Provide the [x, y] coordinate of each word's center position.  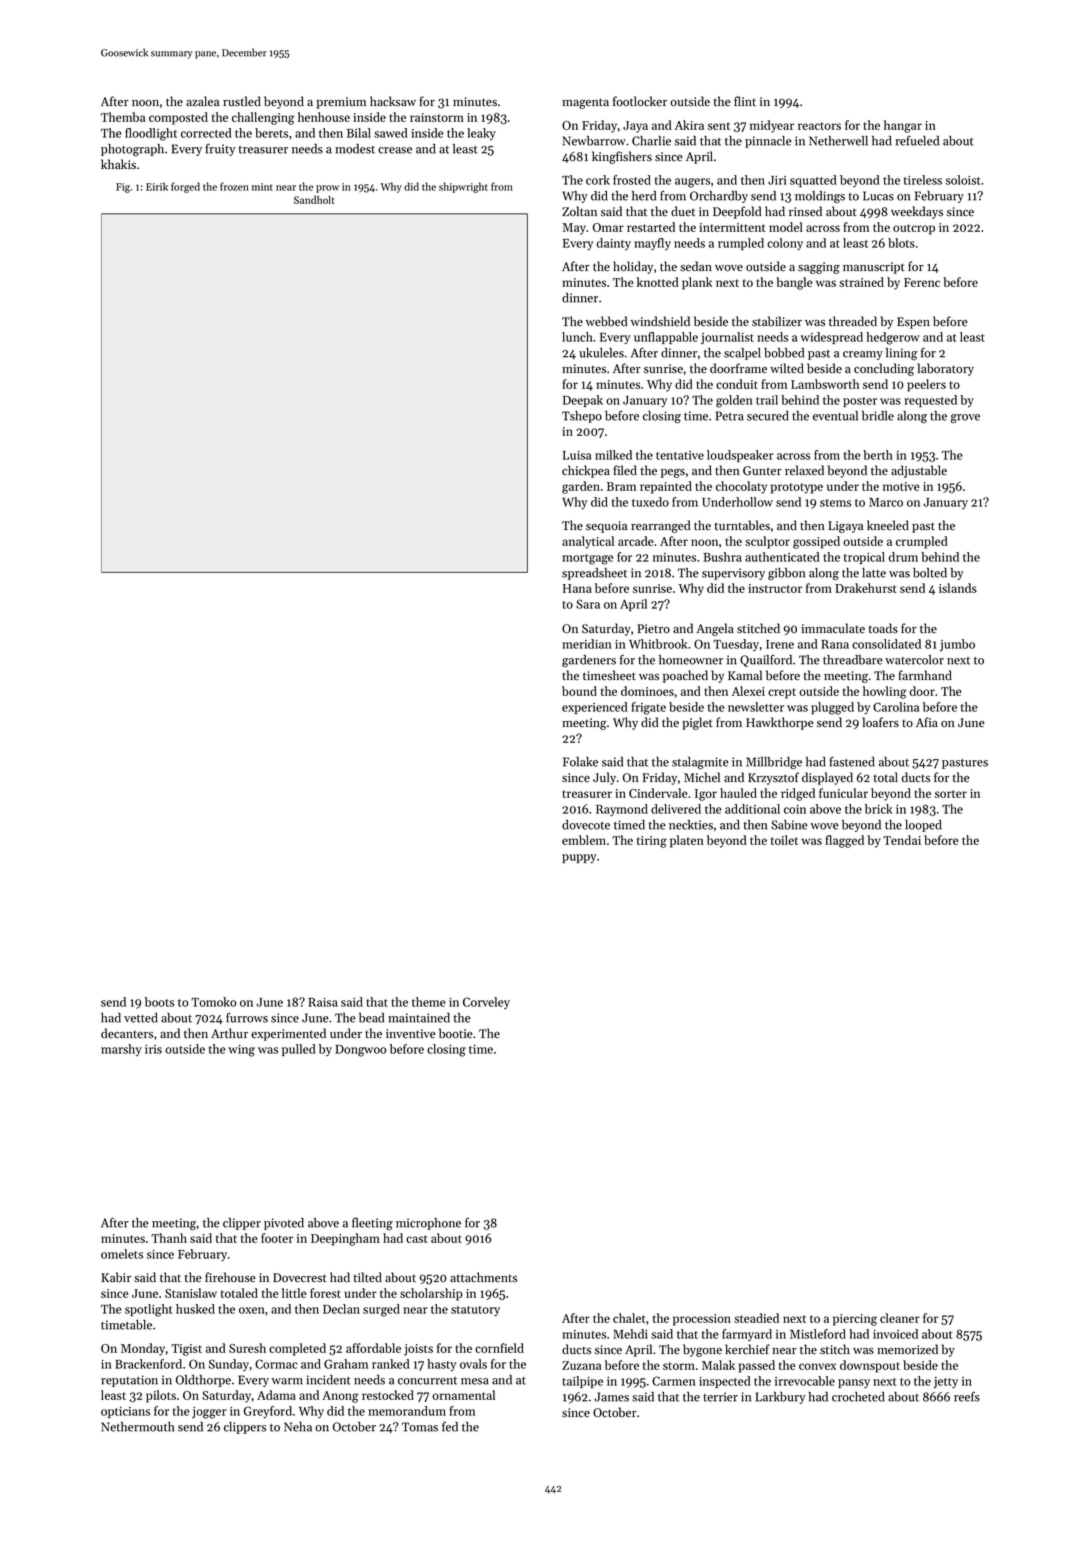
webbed [607, 321]
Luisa [577, 455]
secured [768, 416]
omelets [122, 1254]
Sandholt [314, 200]
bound [579, 691]
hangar [903, 126]
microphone [428, 1224]
